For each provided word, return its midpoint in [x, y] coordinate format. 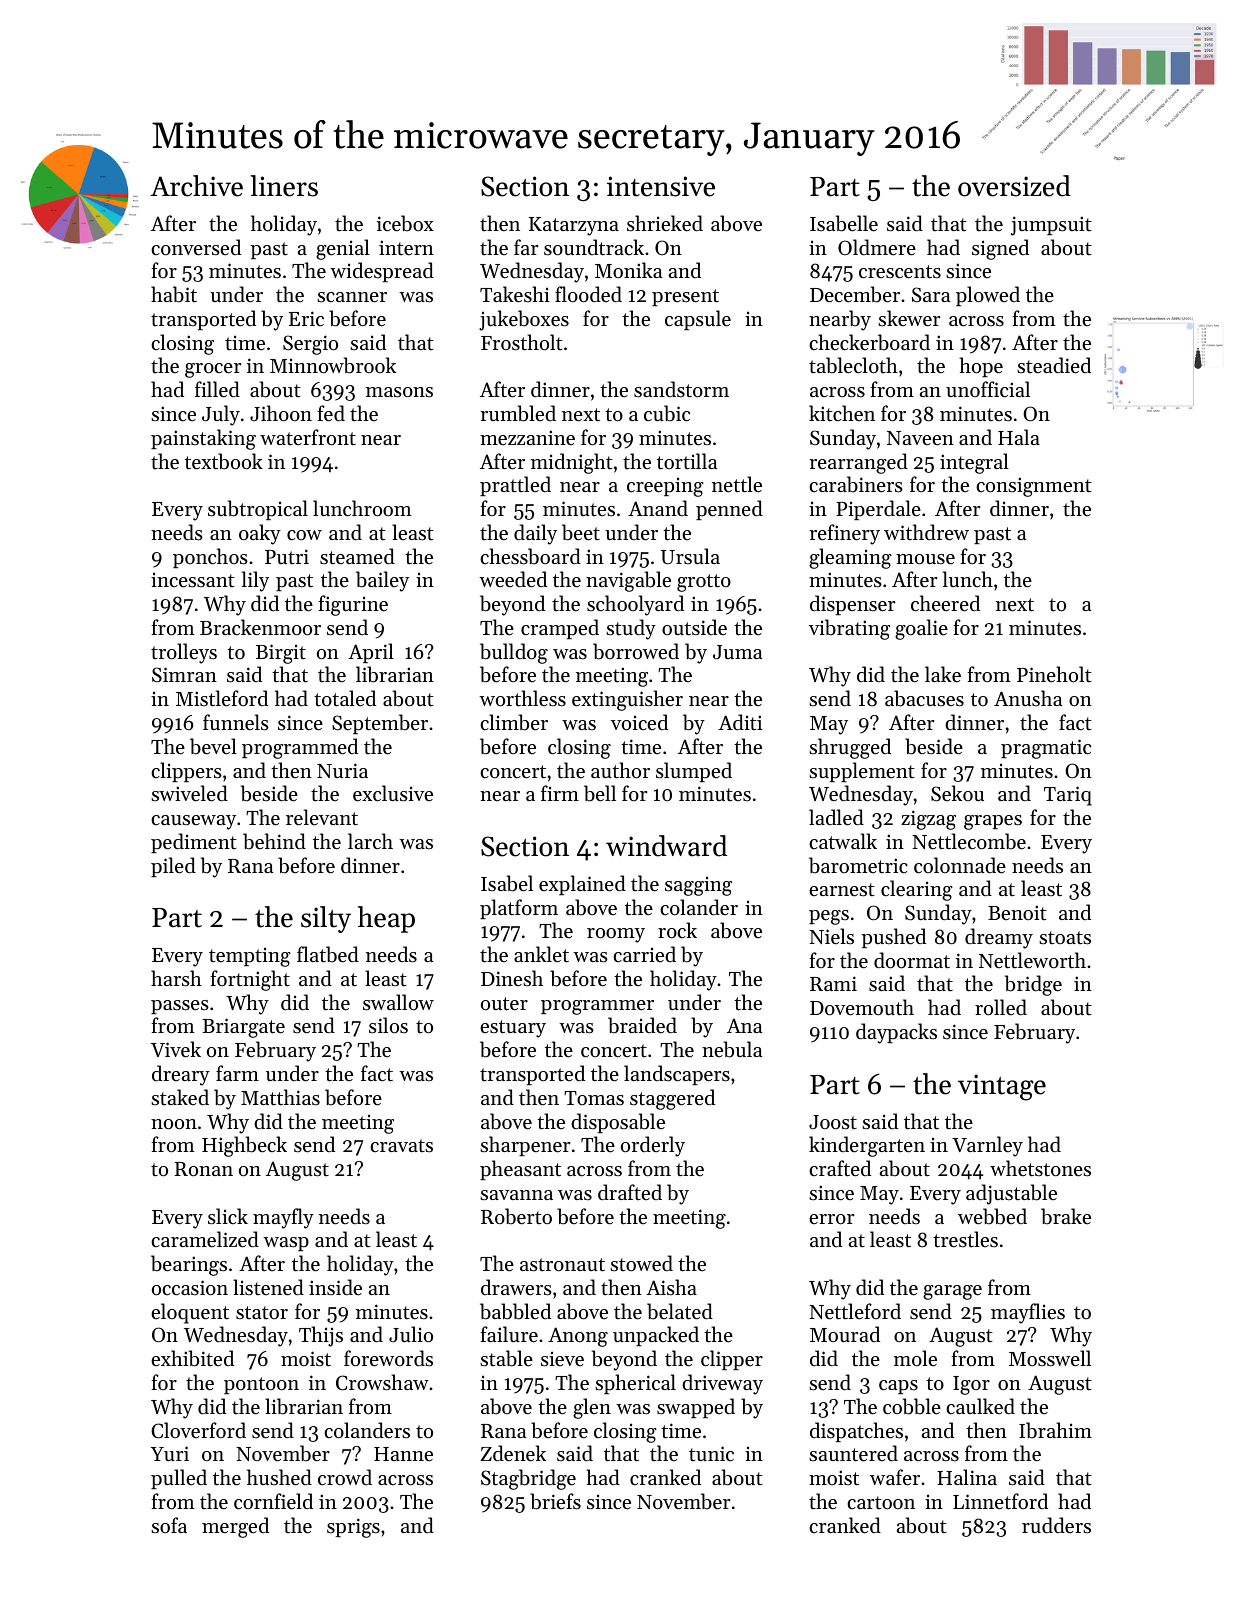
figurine [353, 605]
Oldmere [877, 247]
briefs [555, 1501]
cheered [945, 603]
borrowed [636, 651]
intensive [661, 186]
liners [284, 186]
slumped [694, 772]
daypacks [896, 1033]
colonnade [960, 865]
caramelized [205, 1239]
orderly [653, 1146]
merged [235, 1527]
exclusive [393, 793]
